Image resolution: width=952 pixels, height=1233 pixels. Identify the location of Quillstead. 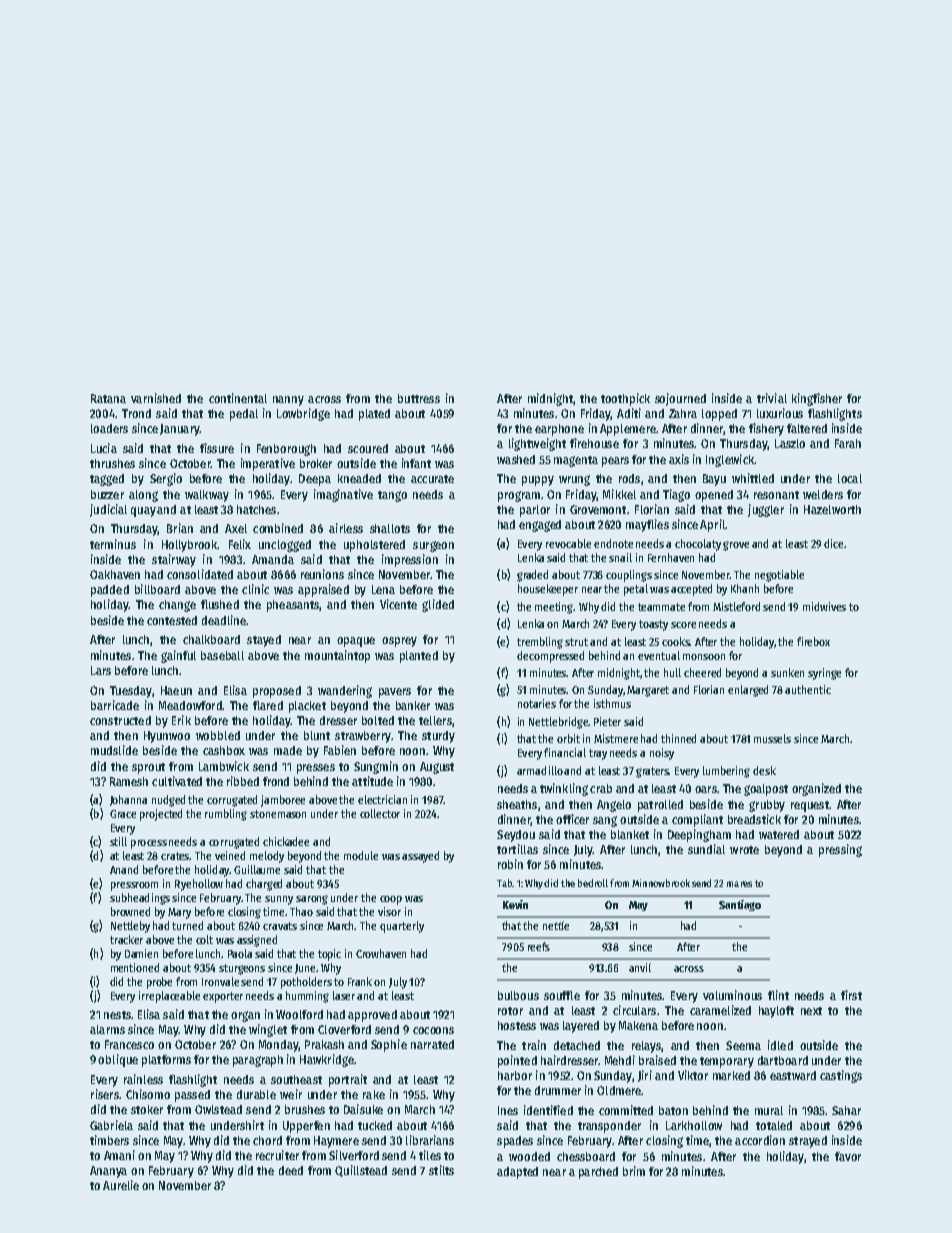
(361, 1171).
